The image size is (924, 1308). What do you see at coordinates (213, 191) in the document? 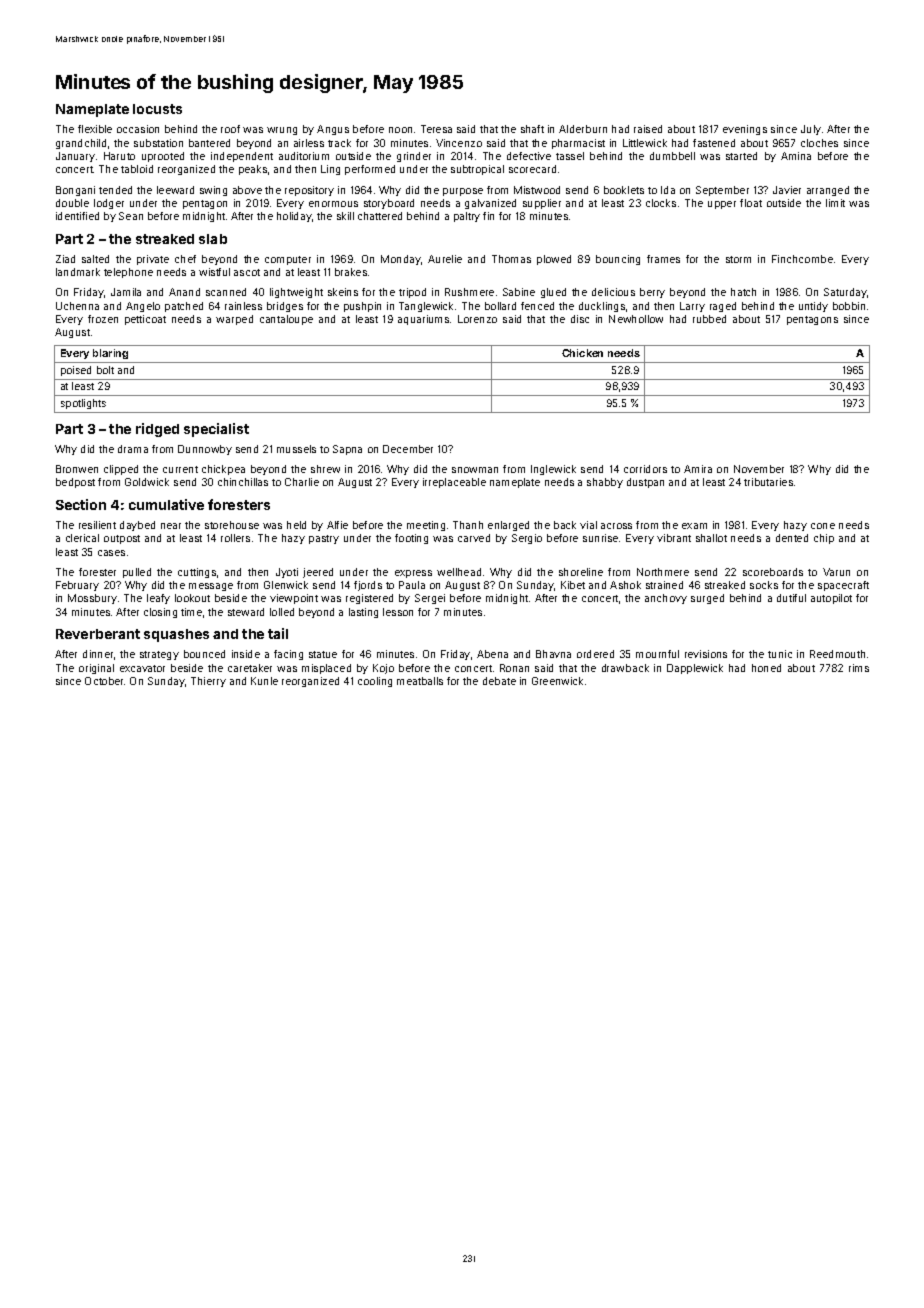
I see `swing` at bounding box center [213, 191].
